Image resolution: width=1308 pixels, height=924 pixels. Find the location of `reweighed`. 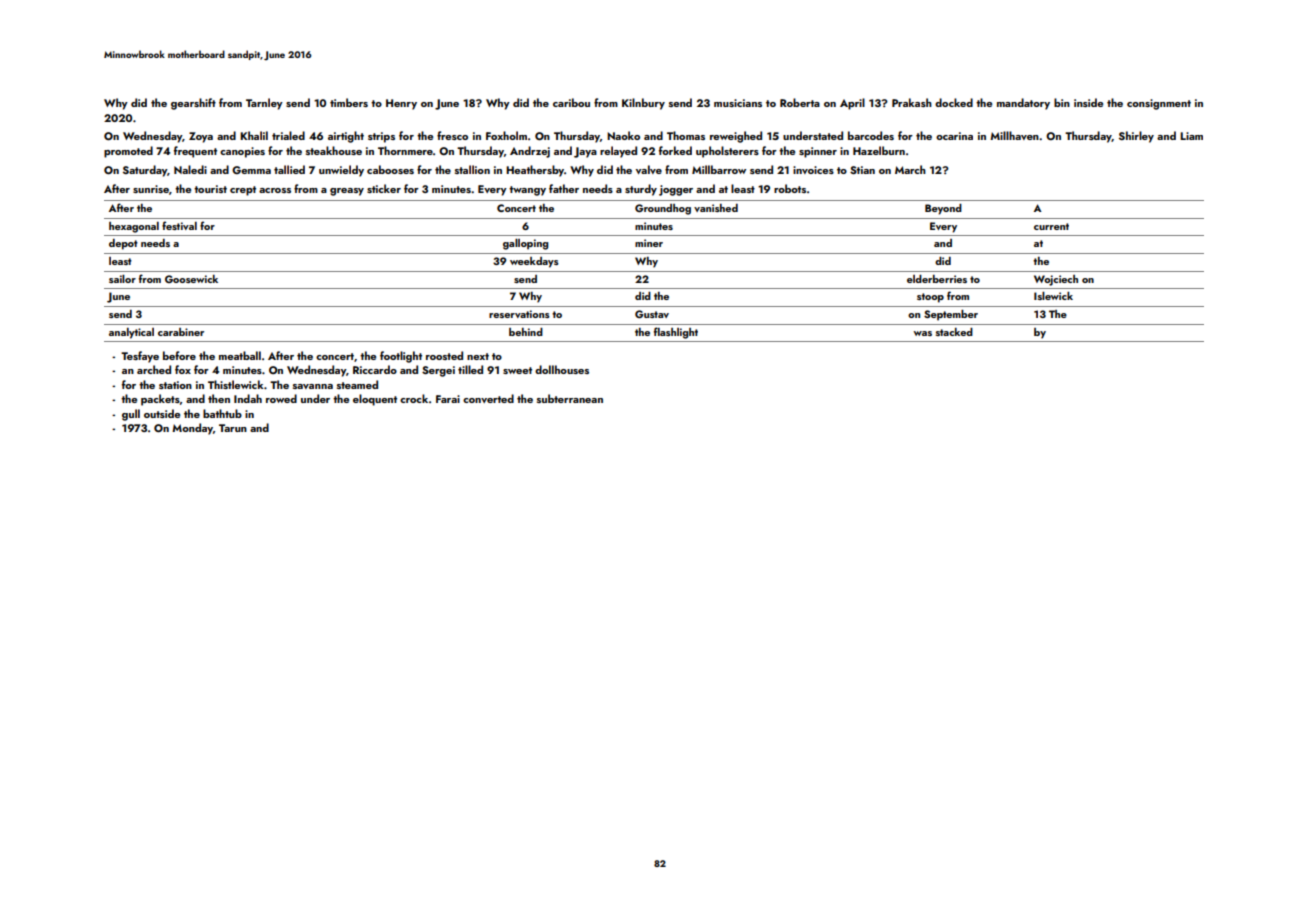

reweighed is located at coordinates (736, 137).
